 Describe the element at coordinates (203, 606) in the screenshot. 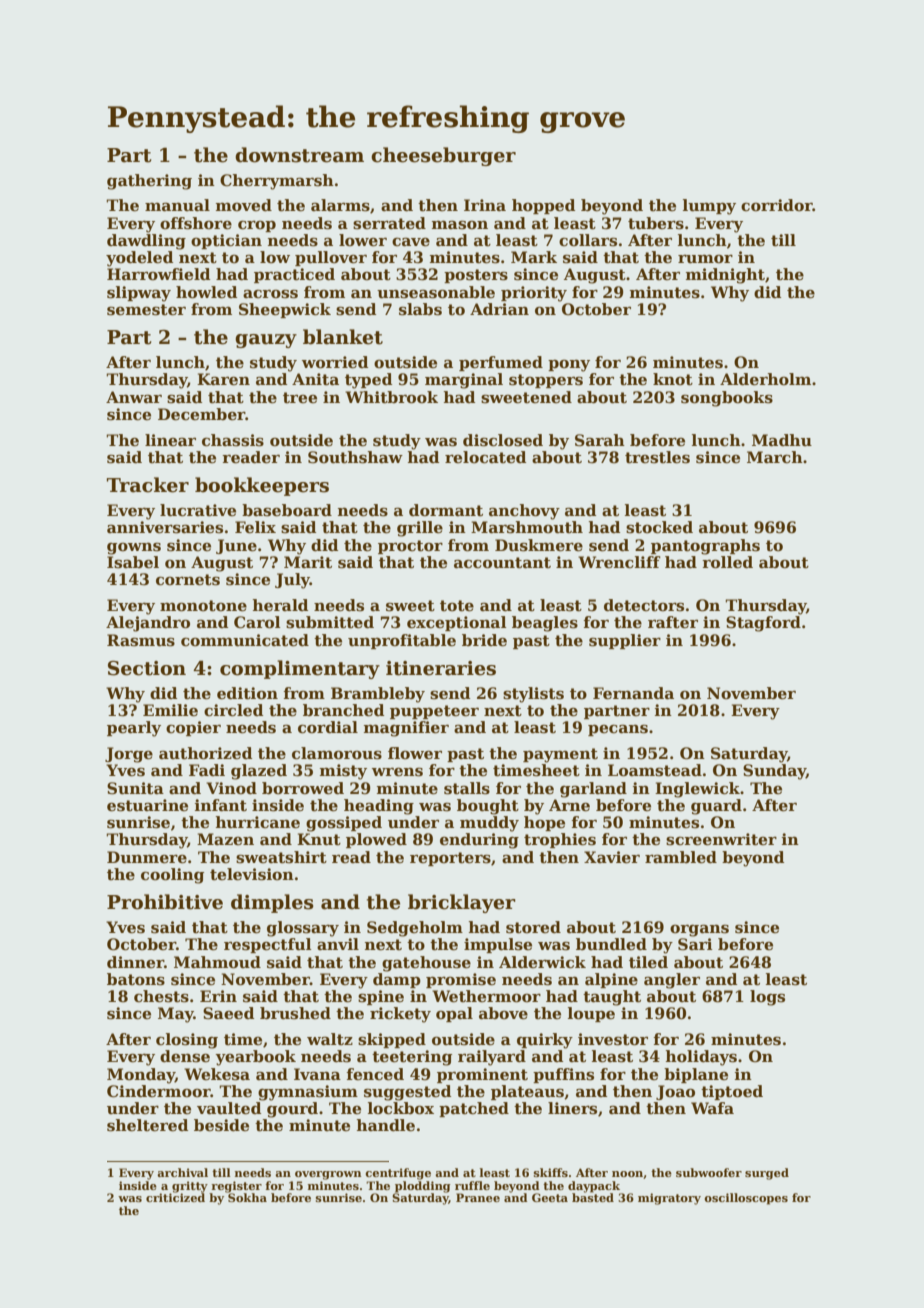

I see `monotone` at that location.
